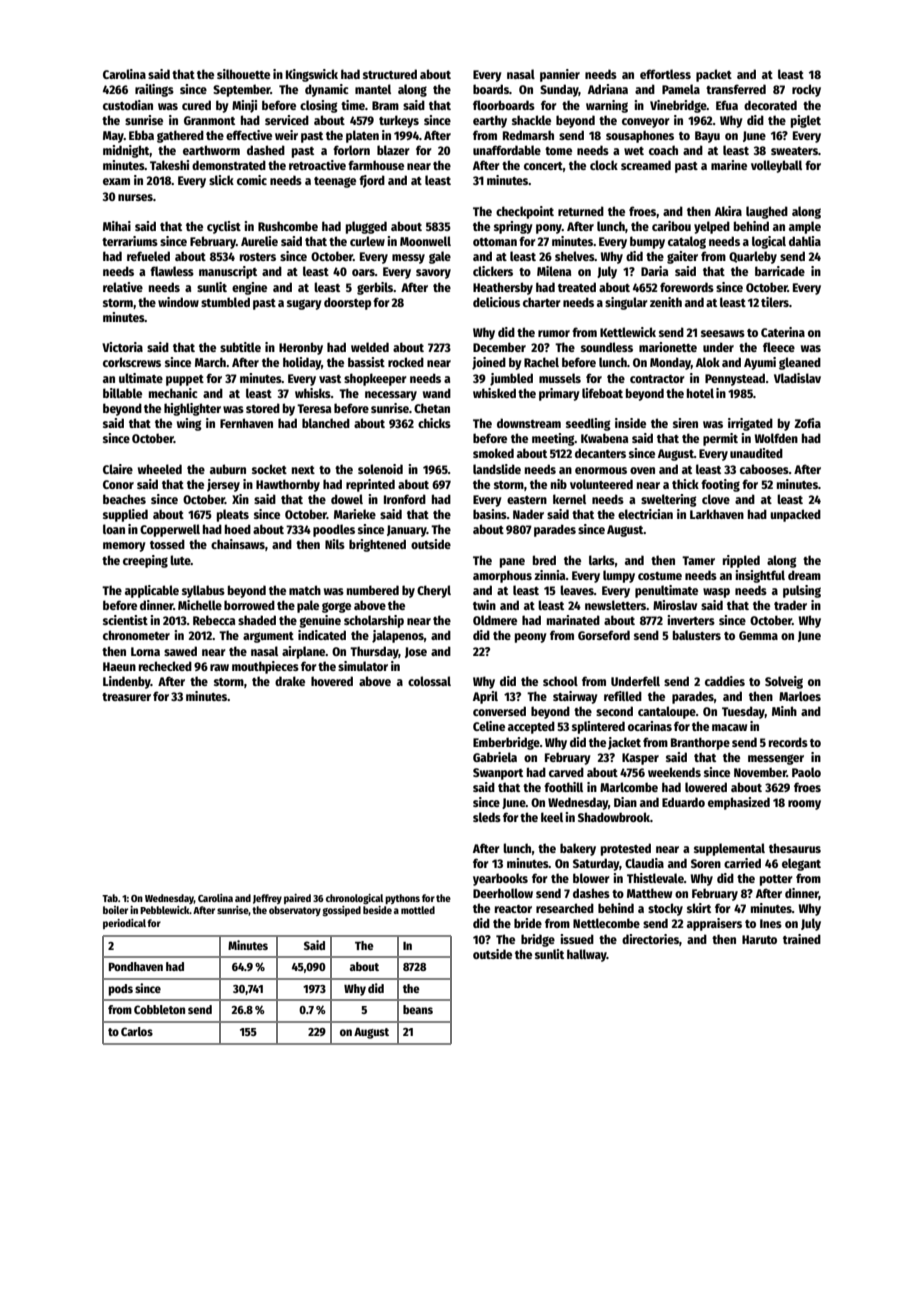 The width and height of the image is (924, 1308). I want to click on relative, so click(123, 287).
